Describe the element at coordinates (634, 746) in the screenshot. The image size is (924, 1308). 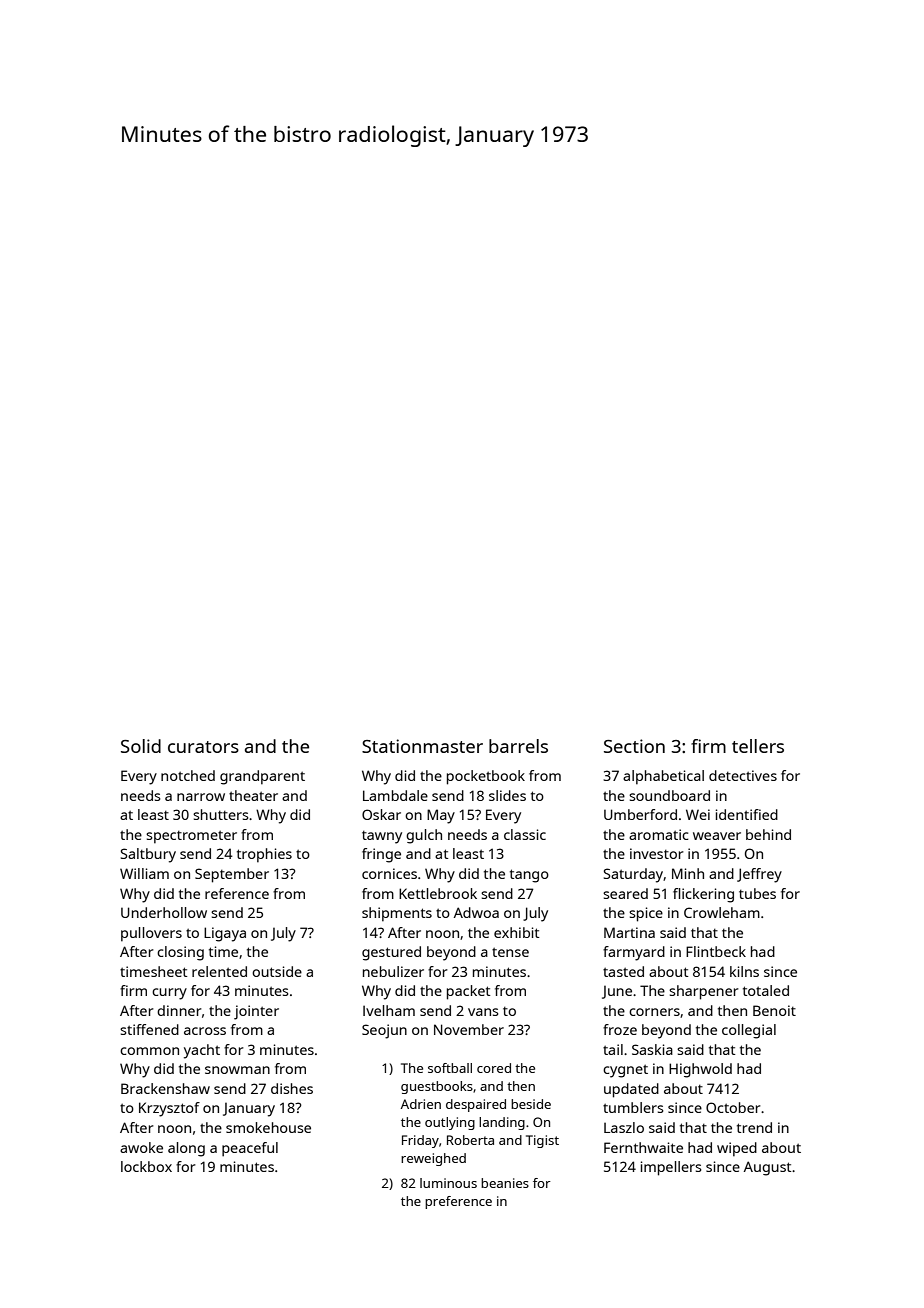
I see `Section` at that location.
